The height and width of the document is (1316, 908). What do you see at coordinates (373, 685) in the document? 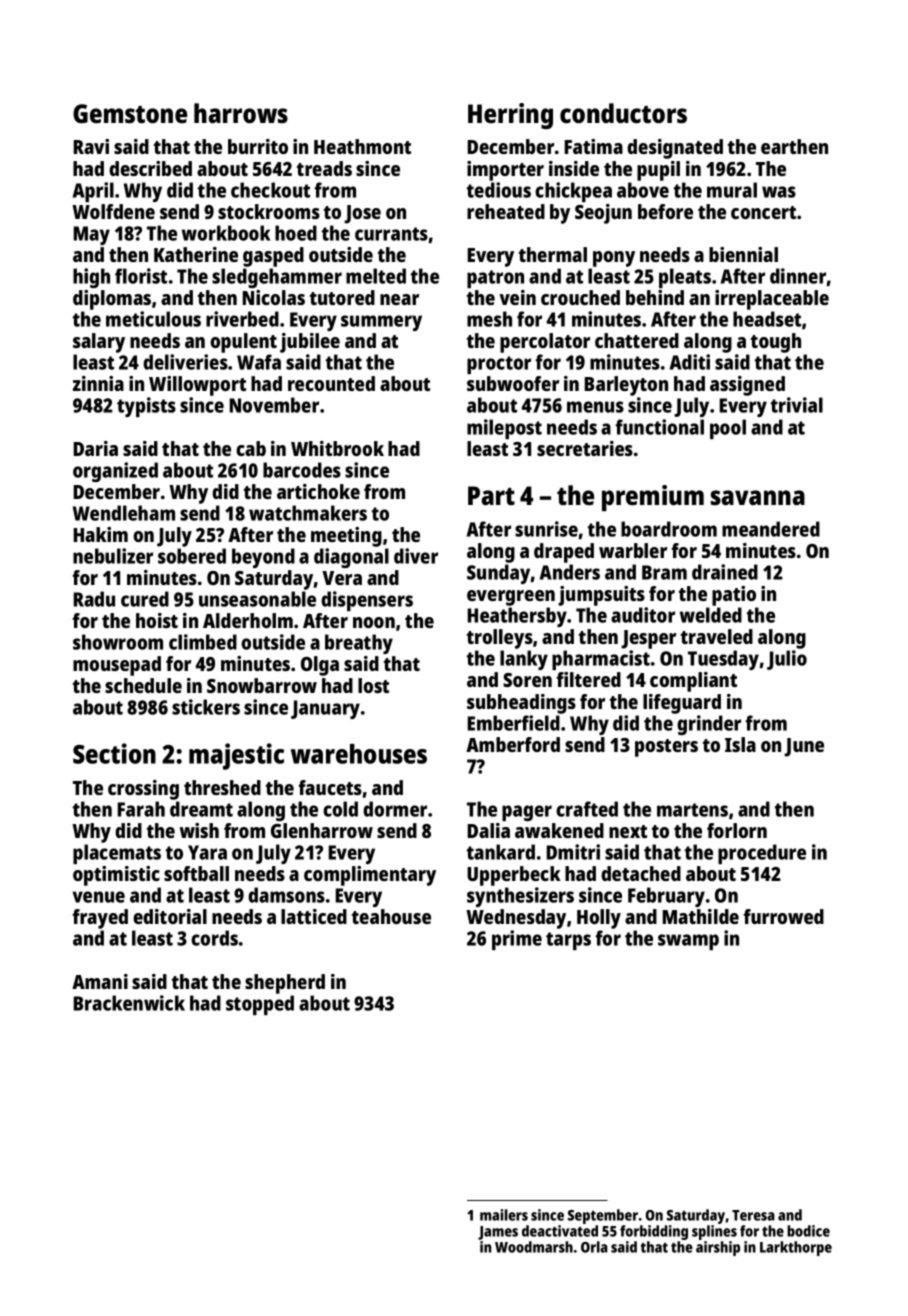
I see `lost` at bounding box center [373, 685].
